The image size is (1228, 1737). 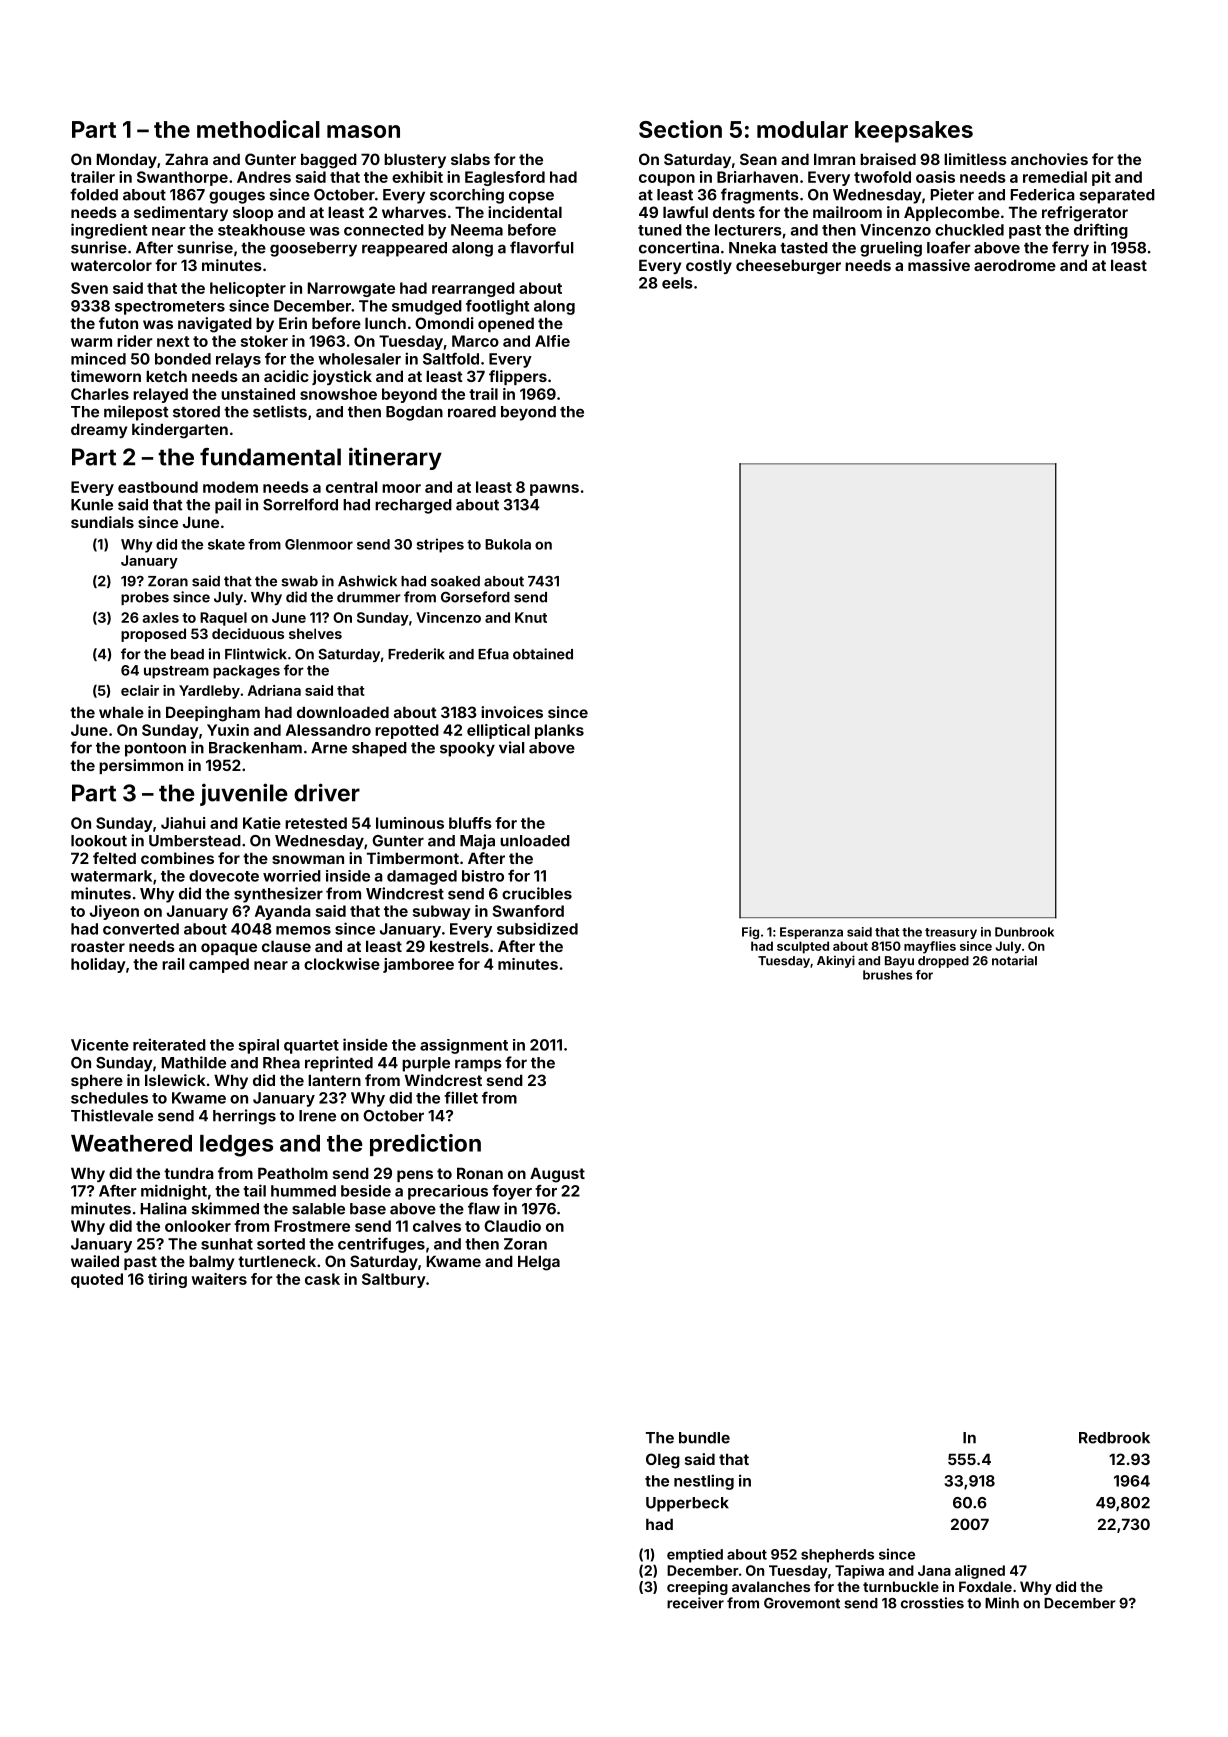 I want to click on shaped, so click(x=379, y=749).
